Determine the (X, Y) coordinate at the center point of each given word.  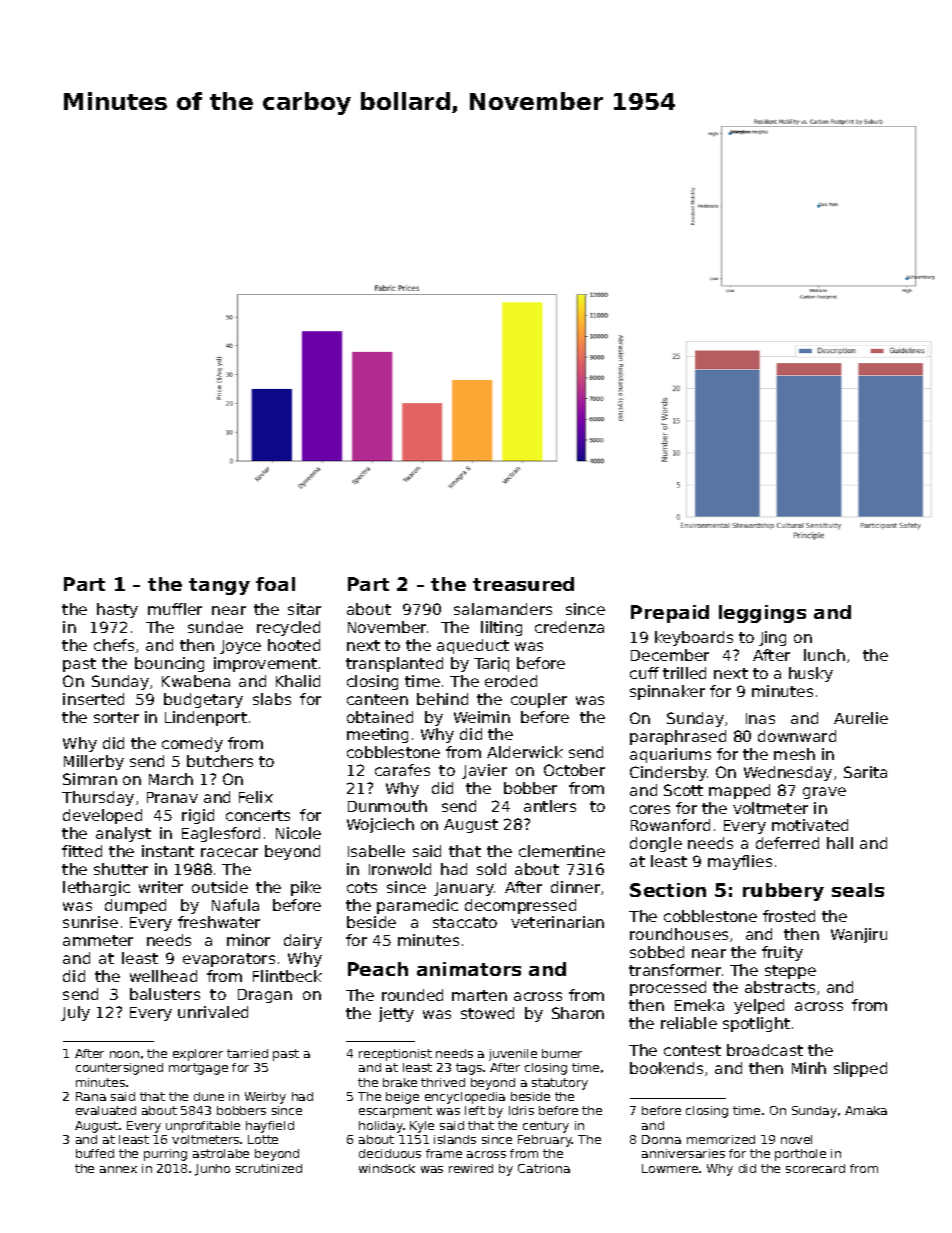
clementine (562, 851)
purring (165, 1155)
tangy (219, 586)
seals (858, 890)
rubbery (783, 892)
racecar (229, 852)
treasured (523, 584)
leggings (762, 614)
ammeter (98, 940)
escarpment (395, 1112)
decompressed (520, 906)
